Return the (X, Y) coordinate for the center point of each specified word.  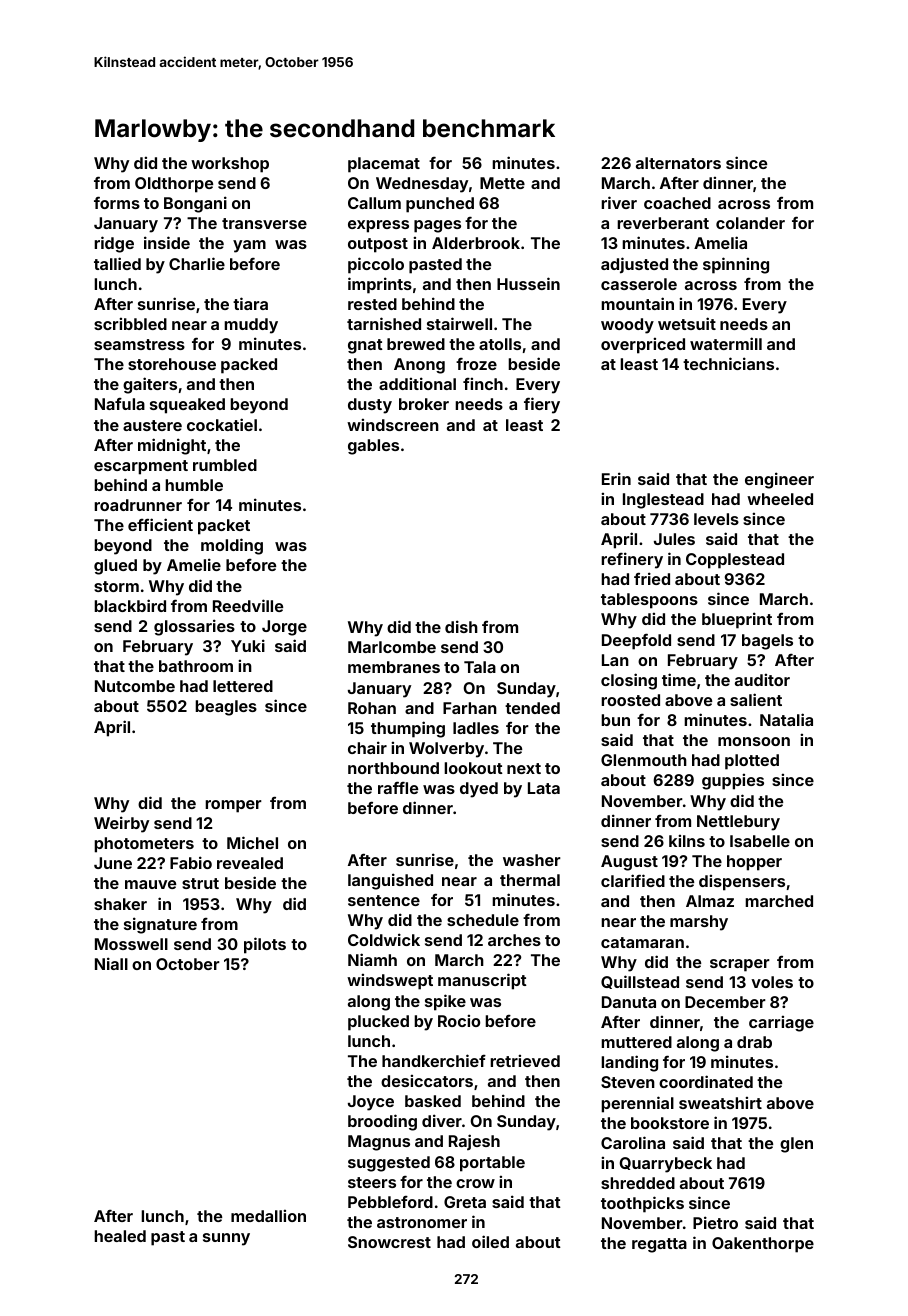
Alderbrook (476, 243)
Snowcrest (389, 1242)
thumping (408, 729)
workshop (230, 165)
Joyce (371, 1103)
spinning (736, 265)
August (629, 863)
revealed (250, 863)
